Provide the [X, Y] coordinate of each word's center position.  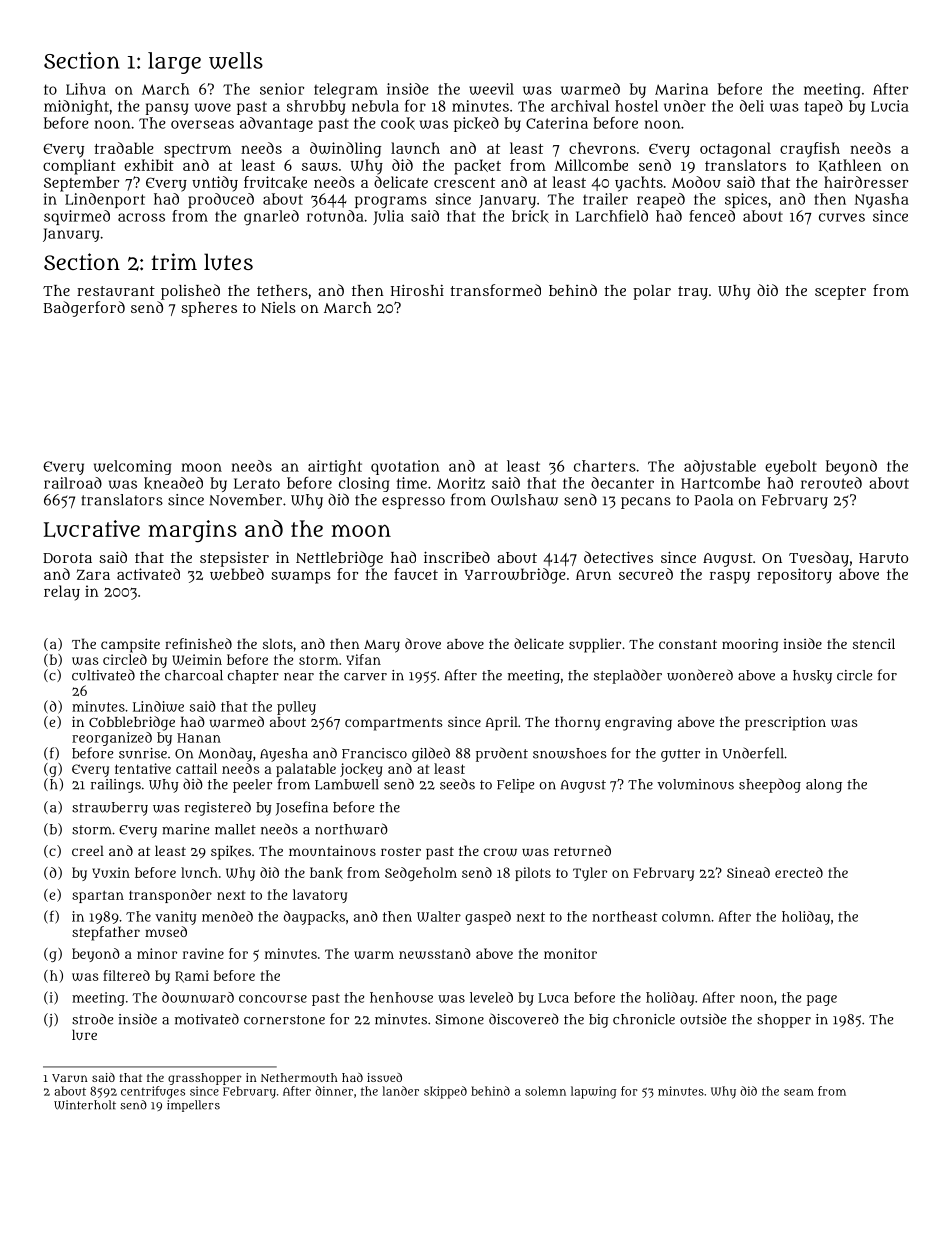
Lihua [86, 89]
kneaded [173, 483]
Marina [681, 89]
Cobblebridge [132, 723]
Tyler [590, 874]
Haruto [883, 558]
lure [84, 1034]
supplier [595, 645]
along [824, 786]
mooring [750, 645]
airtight [335, 467]
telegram [346, 91]
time [412, 483]
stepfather [106, 933]
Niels [278, 307]
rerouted [831, 483]
